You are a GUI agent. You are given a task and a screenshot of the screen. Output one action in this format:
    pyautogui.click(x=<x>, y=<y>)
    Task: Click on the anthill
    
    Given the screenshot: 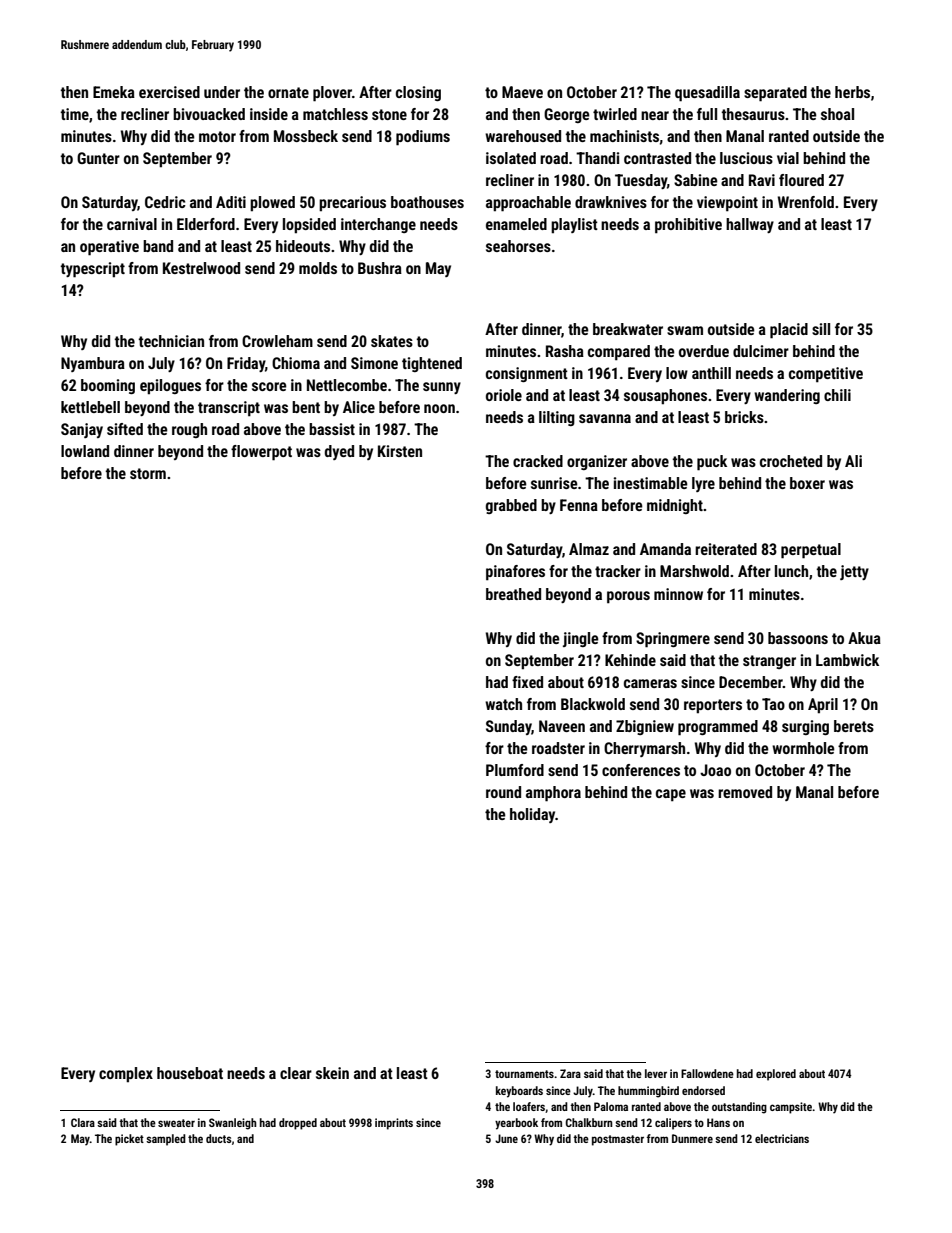 What is the action you would take?
    pyautogui.click(x=711, y=373)
